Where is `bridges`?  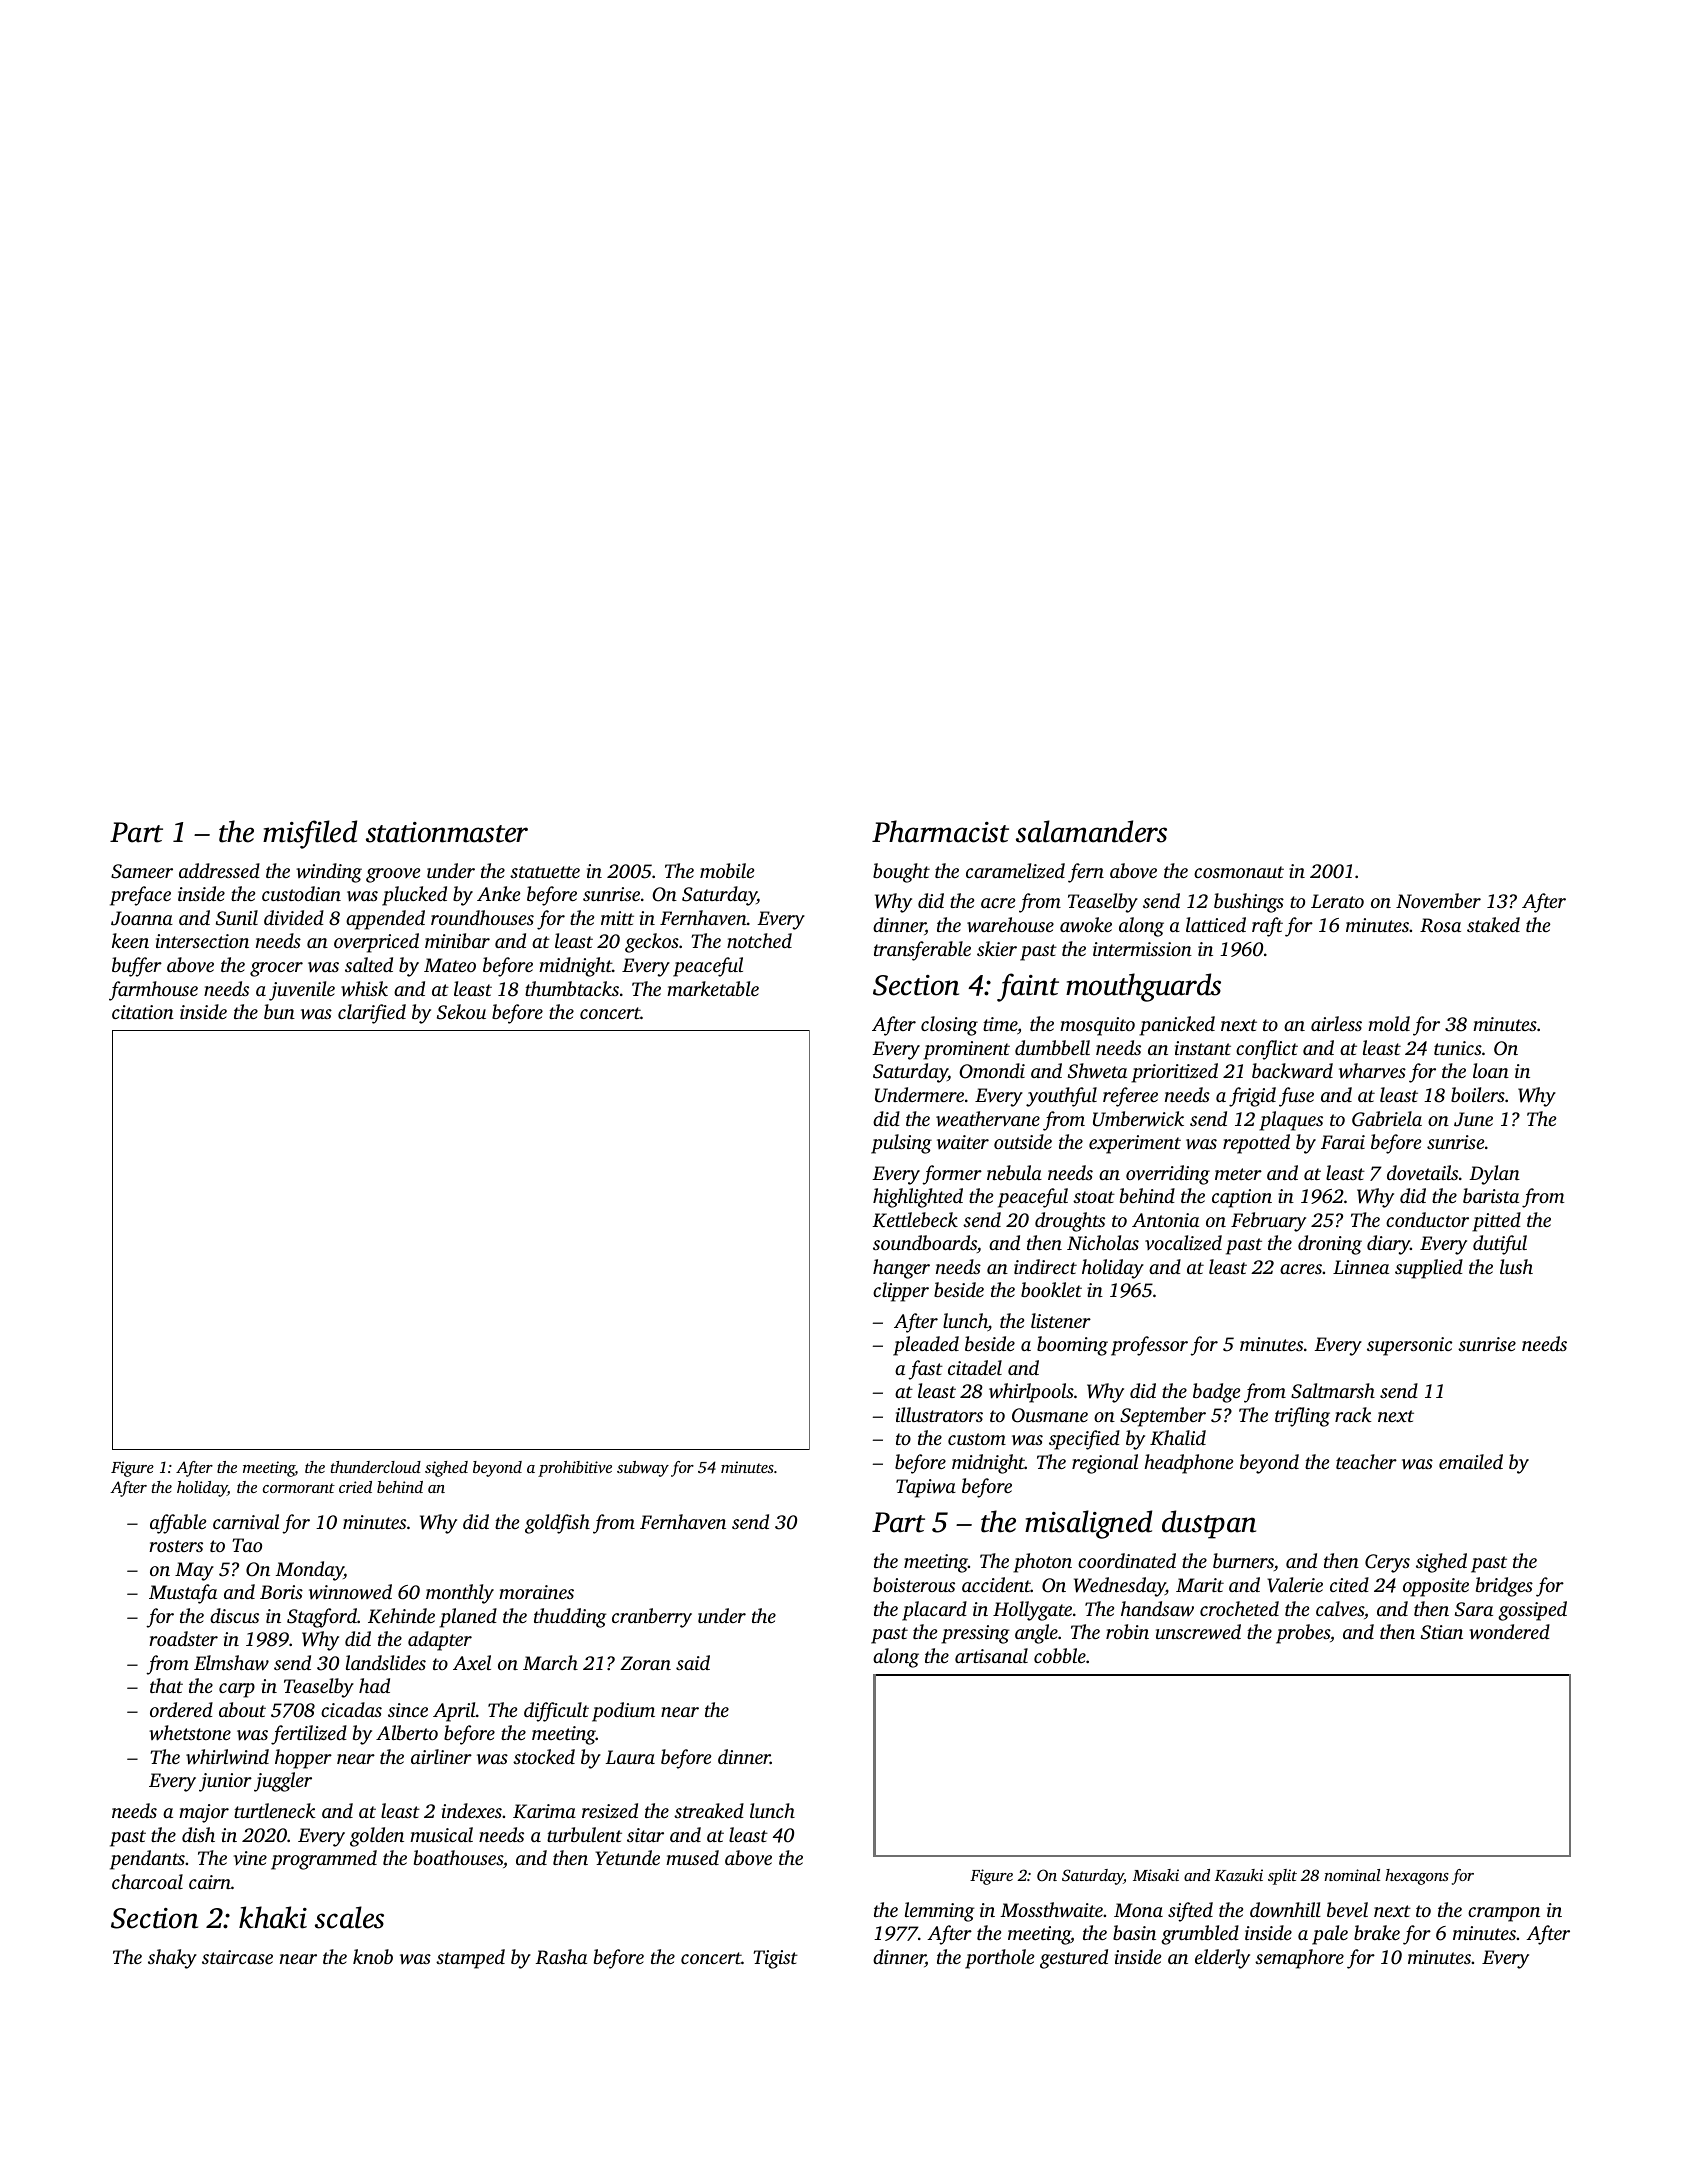 bridges is located at coordinates (1504, 1587).
